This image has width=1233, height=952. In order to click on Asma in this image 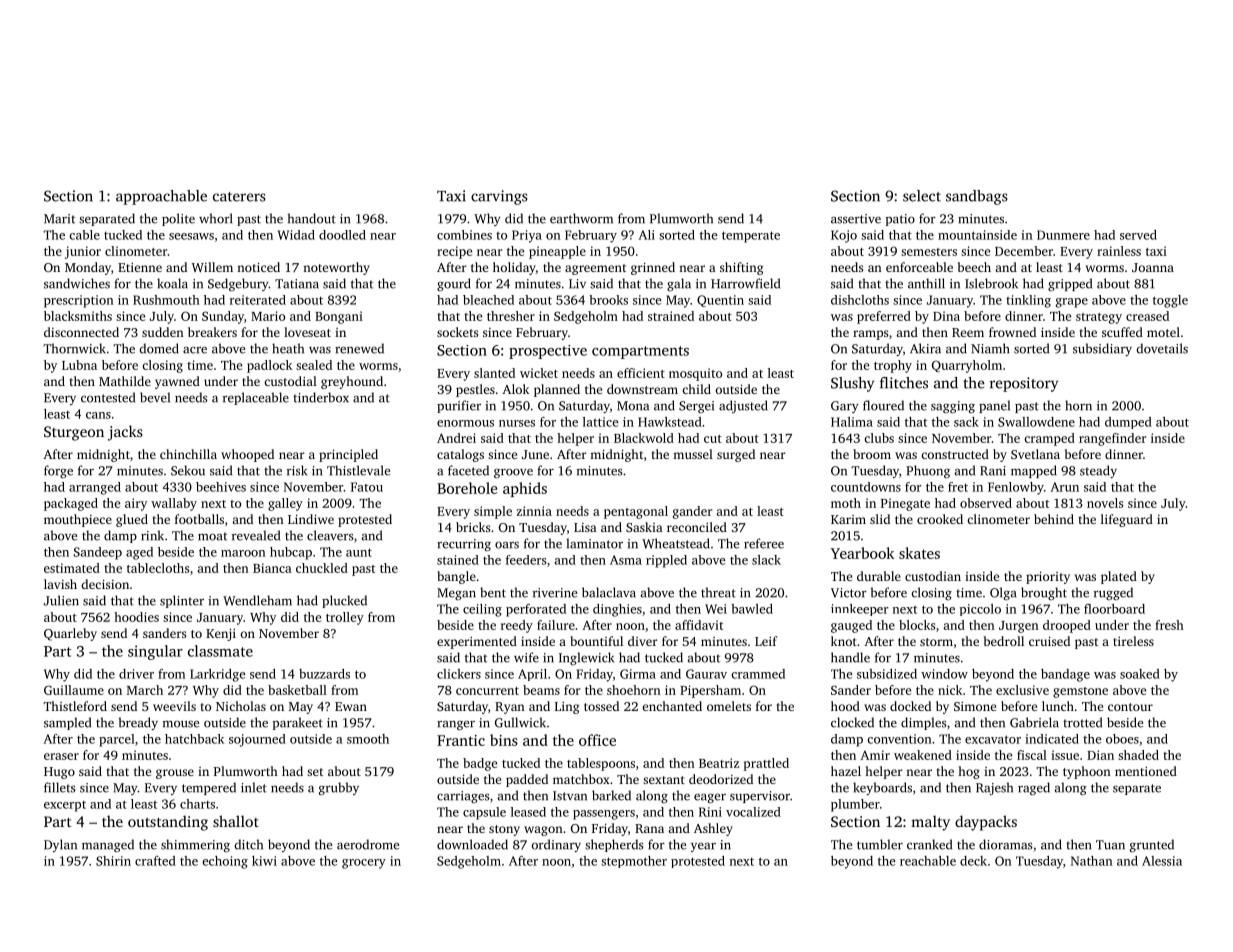, I will do `click(626, 560)`.
